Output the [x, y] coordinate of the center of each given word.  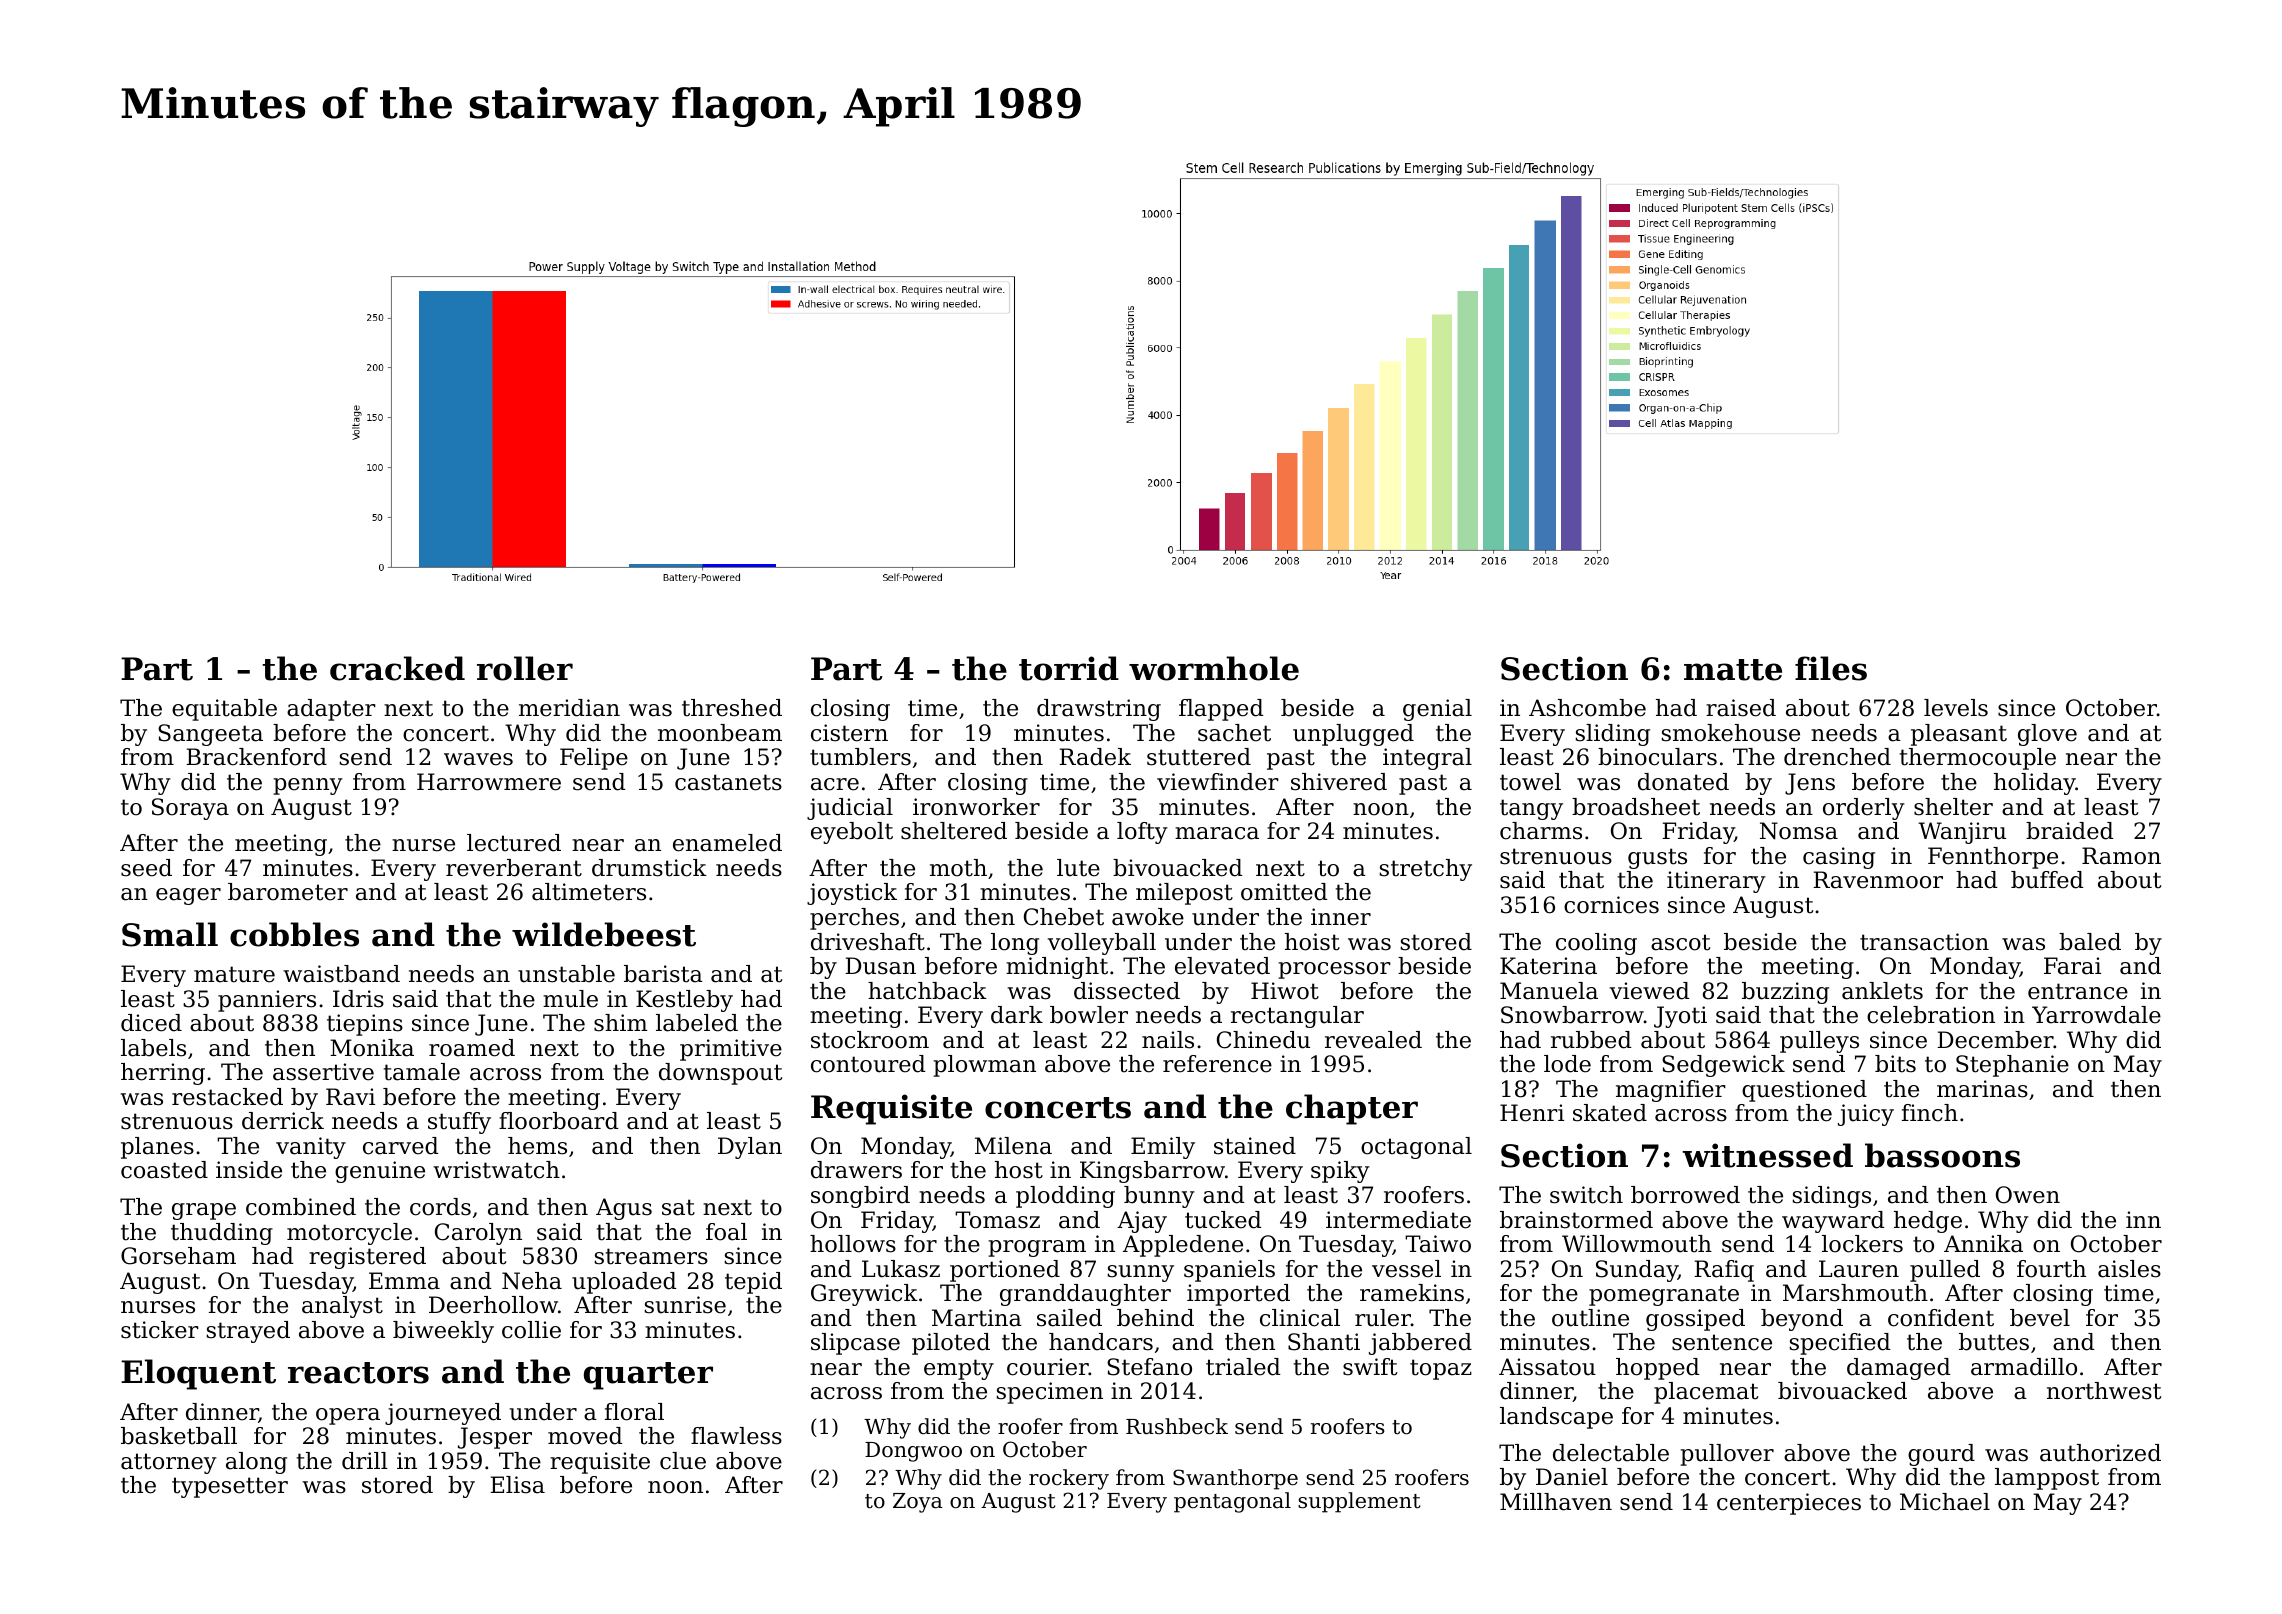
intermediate [1398, 1220]
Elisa [517, 1485]
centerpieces [1789, 1504]
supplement [1359, 1502]
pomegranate [1664, 1295]
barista [663, 974]
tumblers [860, 757]
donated [1683, 782]
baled [2090, 942]
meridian [569, 708]
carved [401, 1146]
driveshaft [868, 942]
